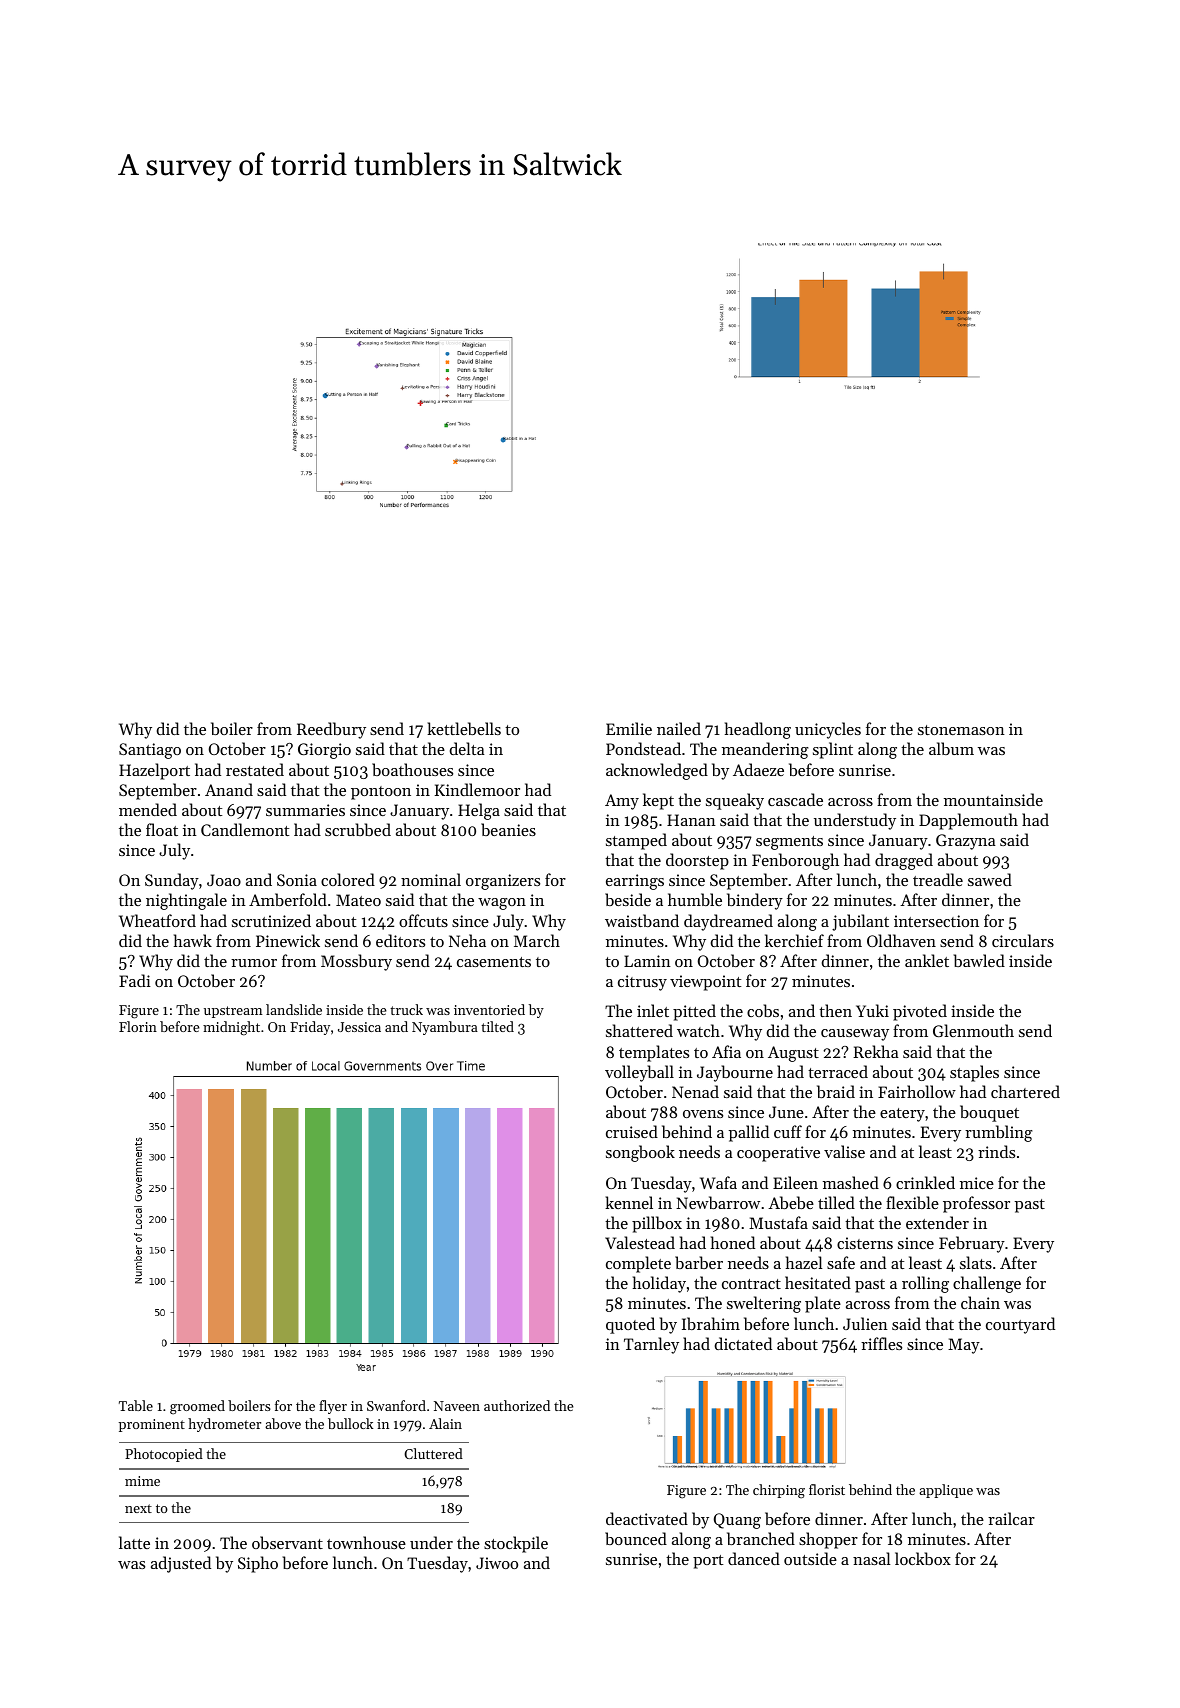 The height and width of the page is (1708, 1180). Describe the element at coordinates (464, 728) in the page. I see `kettlebells` at that location.
